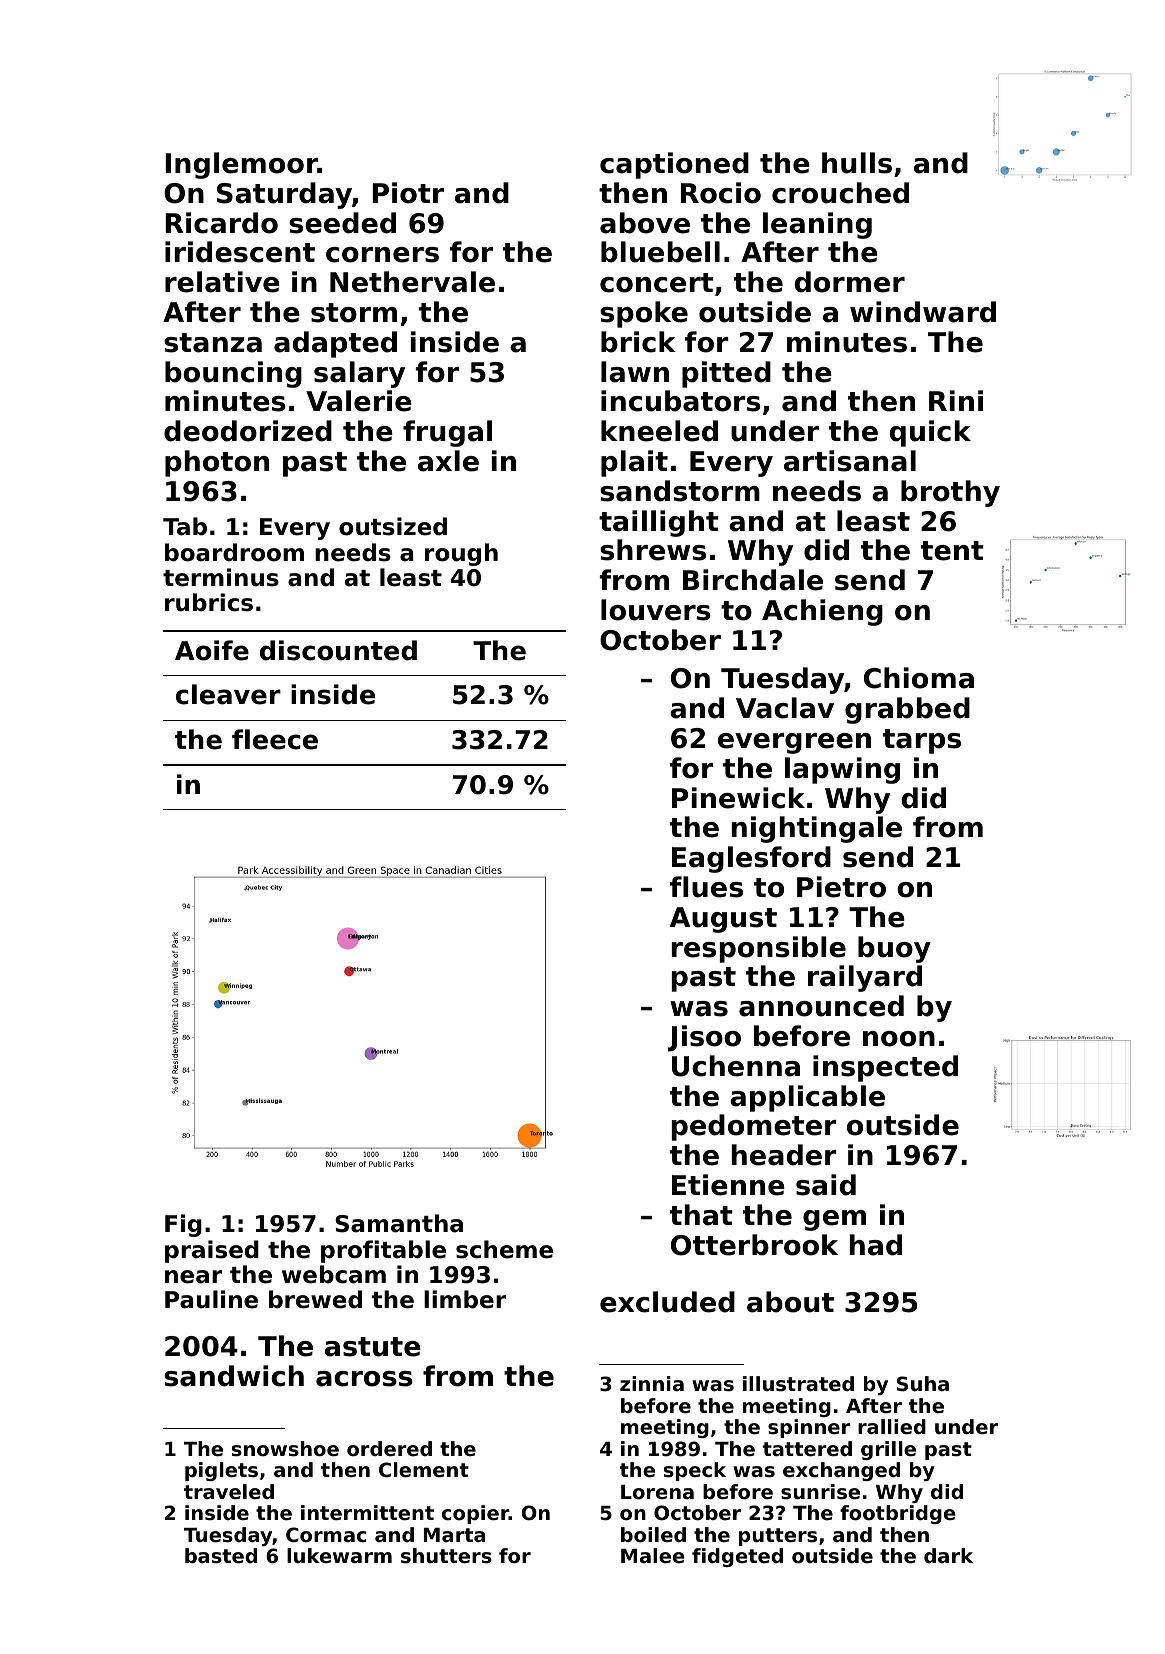 This document has height=1654, width=1165. I want to click on Pinewick, so click(738, 798).
